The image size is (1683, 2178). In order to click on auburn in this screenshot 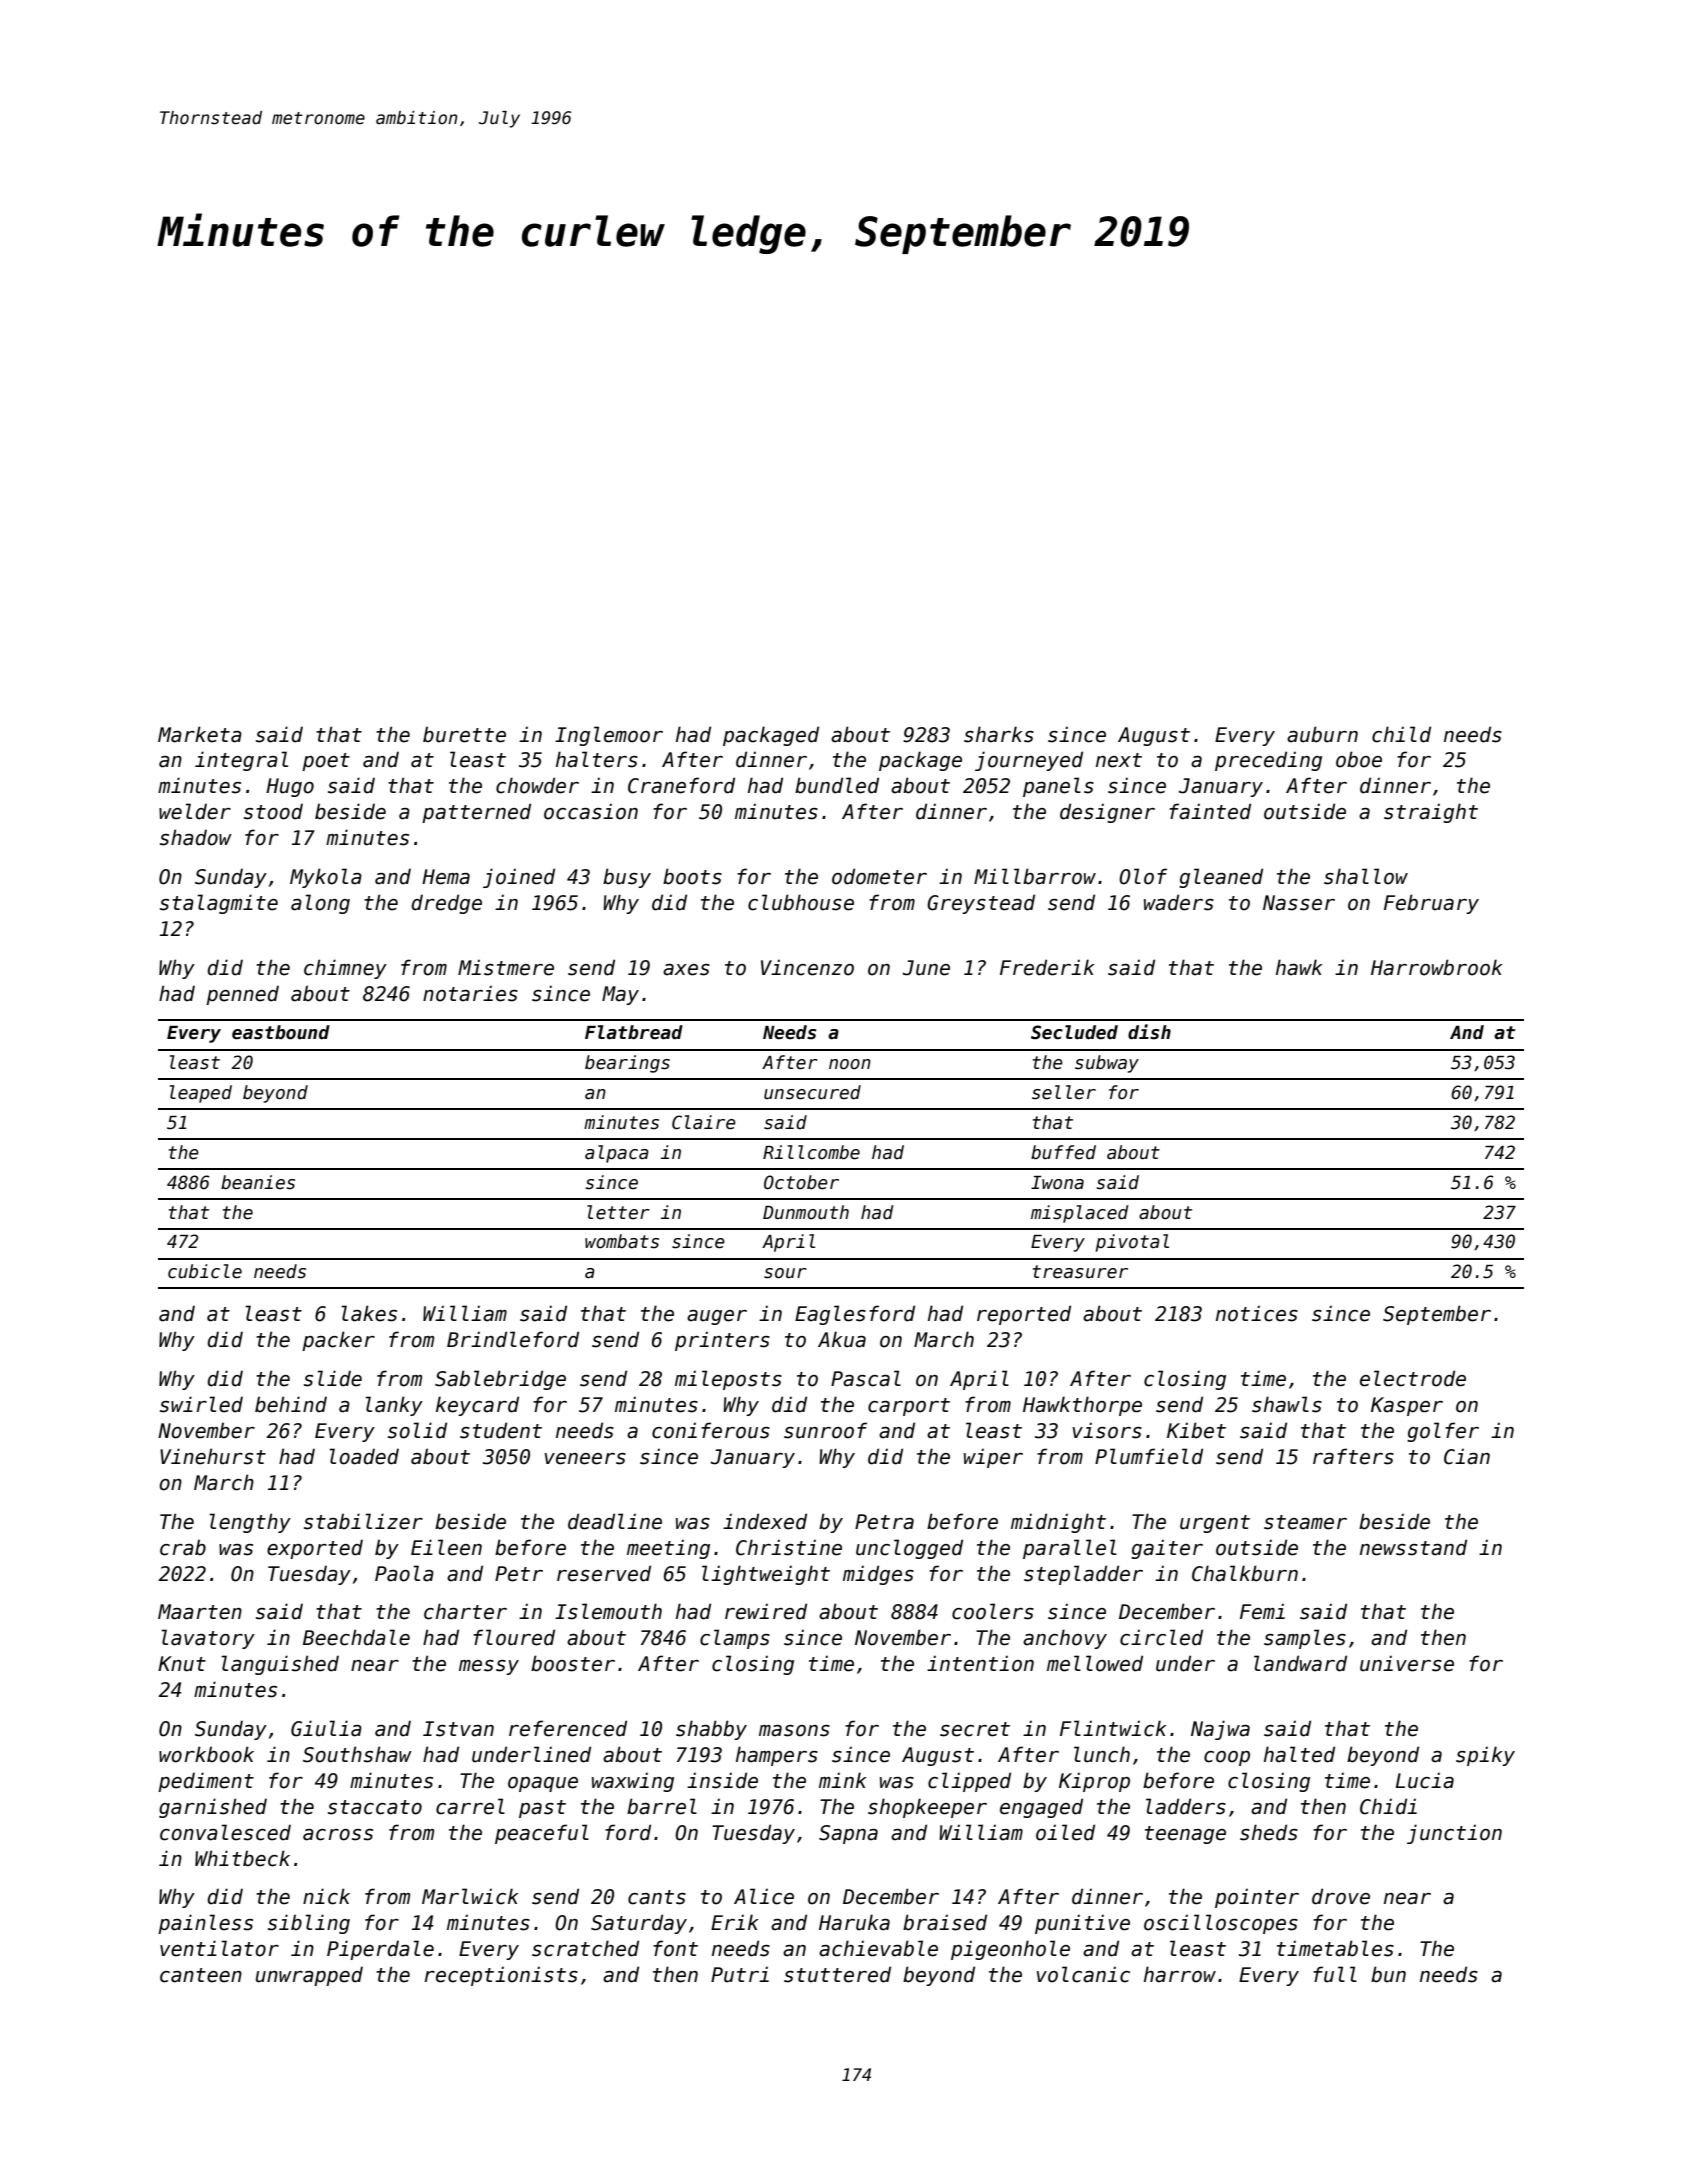, I will do `click(1322, 734)`.
